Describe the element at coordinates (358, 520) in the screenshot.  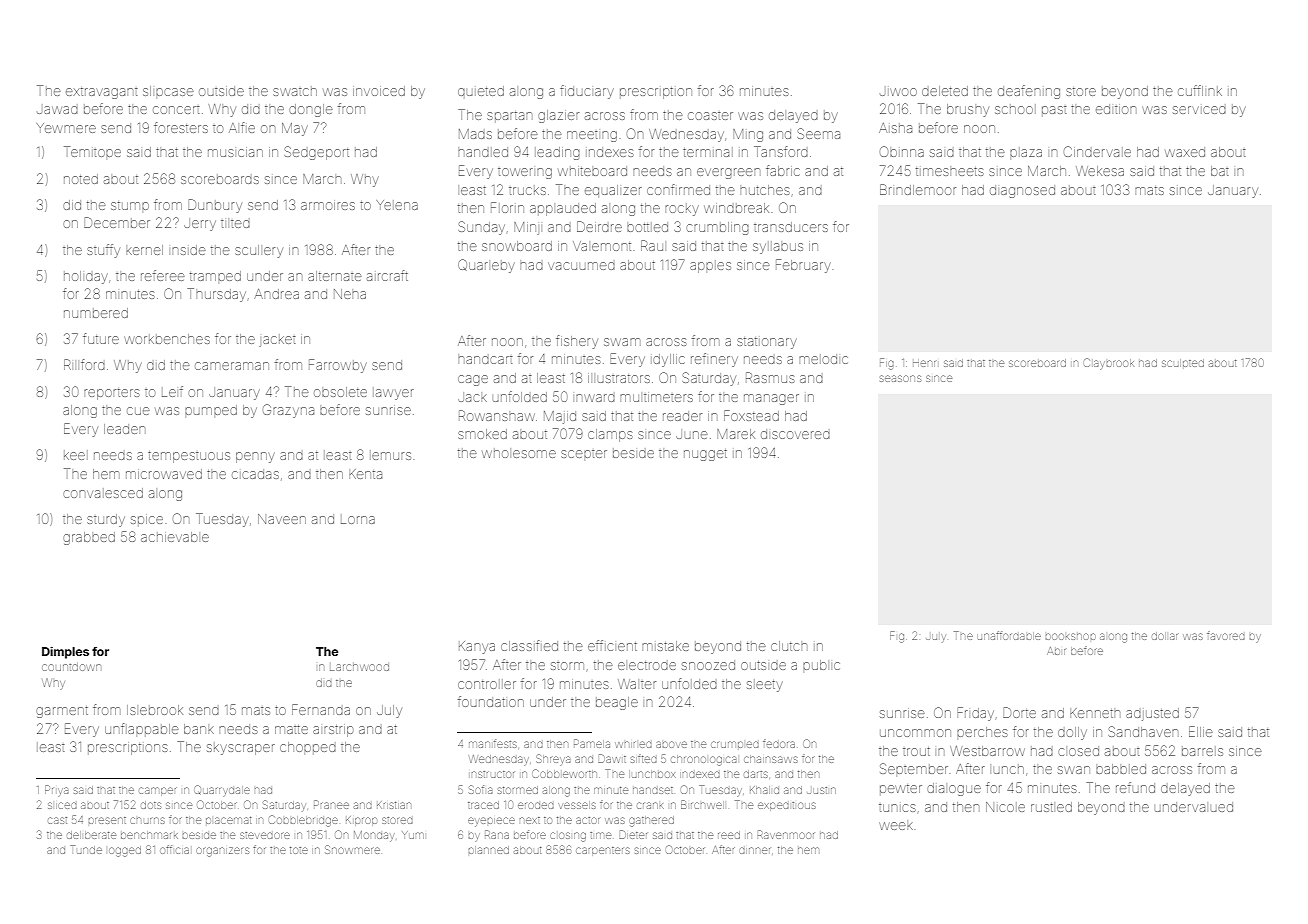
I see `Lorna` at that location.
